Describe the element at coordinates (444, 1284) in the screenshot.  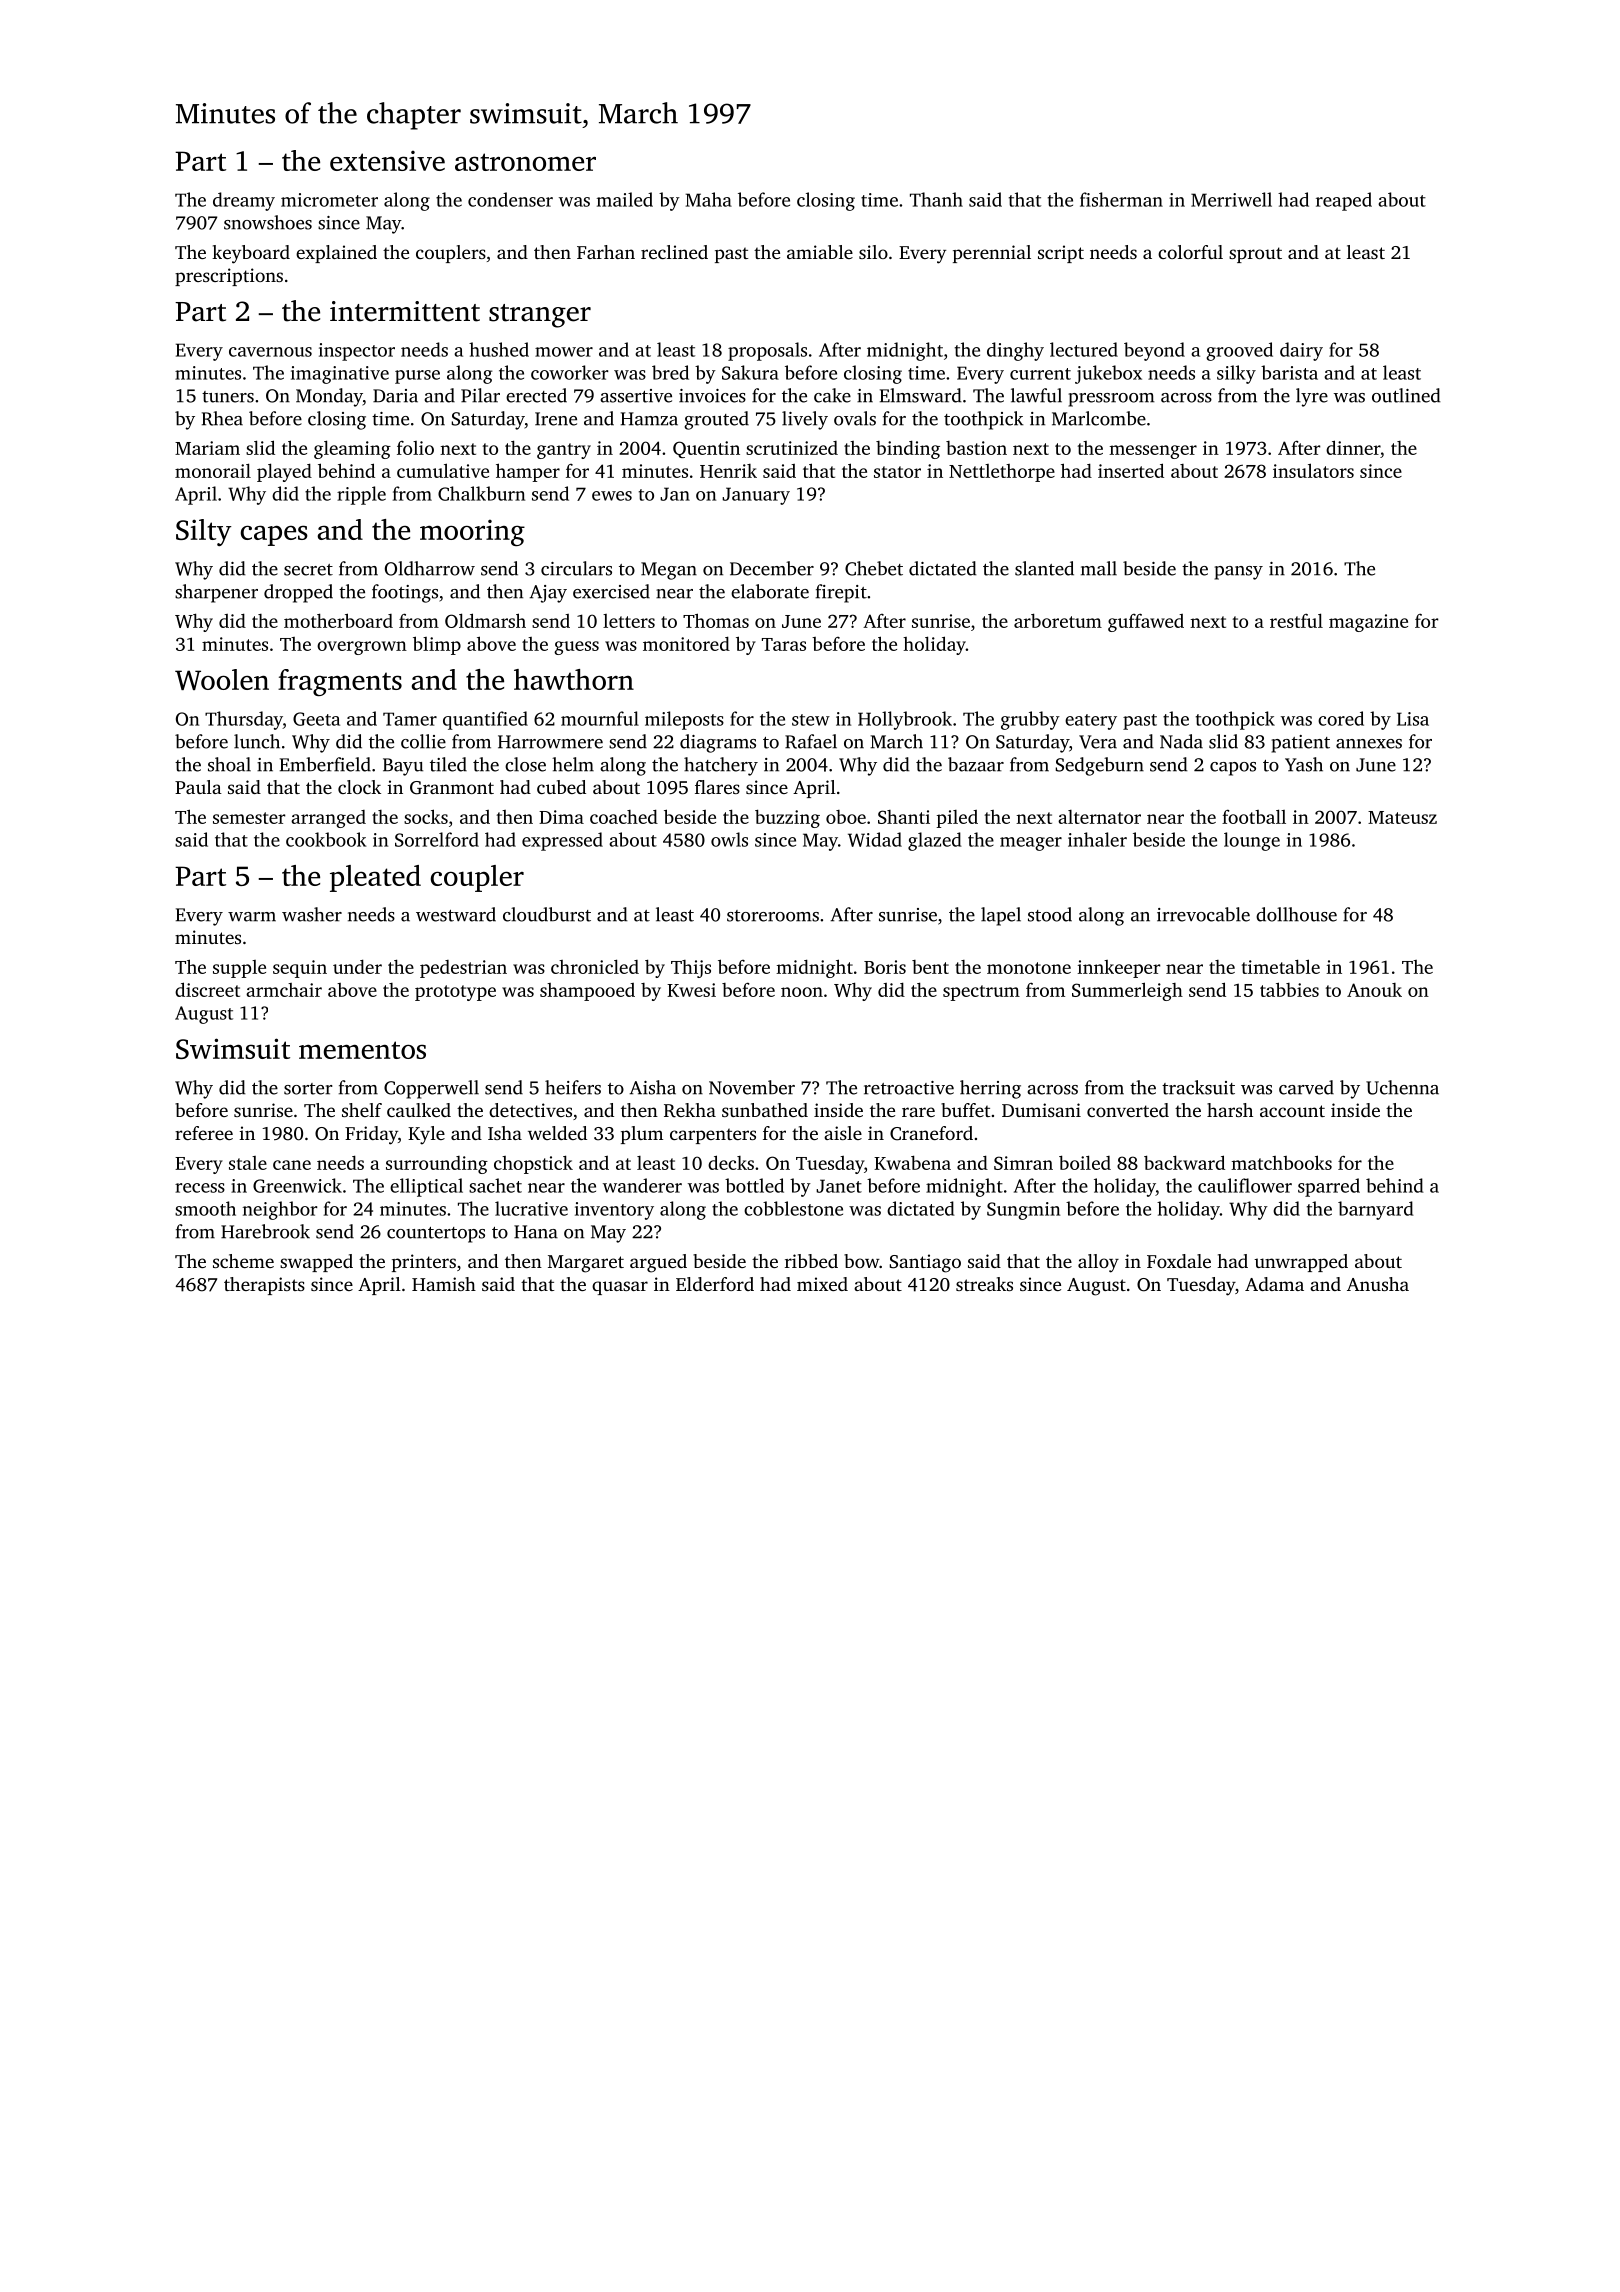
I see `Hamish` at that location.
